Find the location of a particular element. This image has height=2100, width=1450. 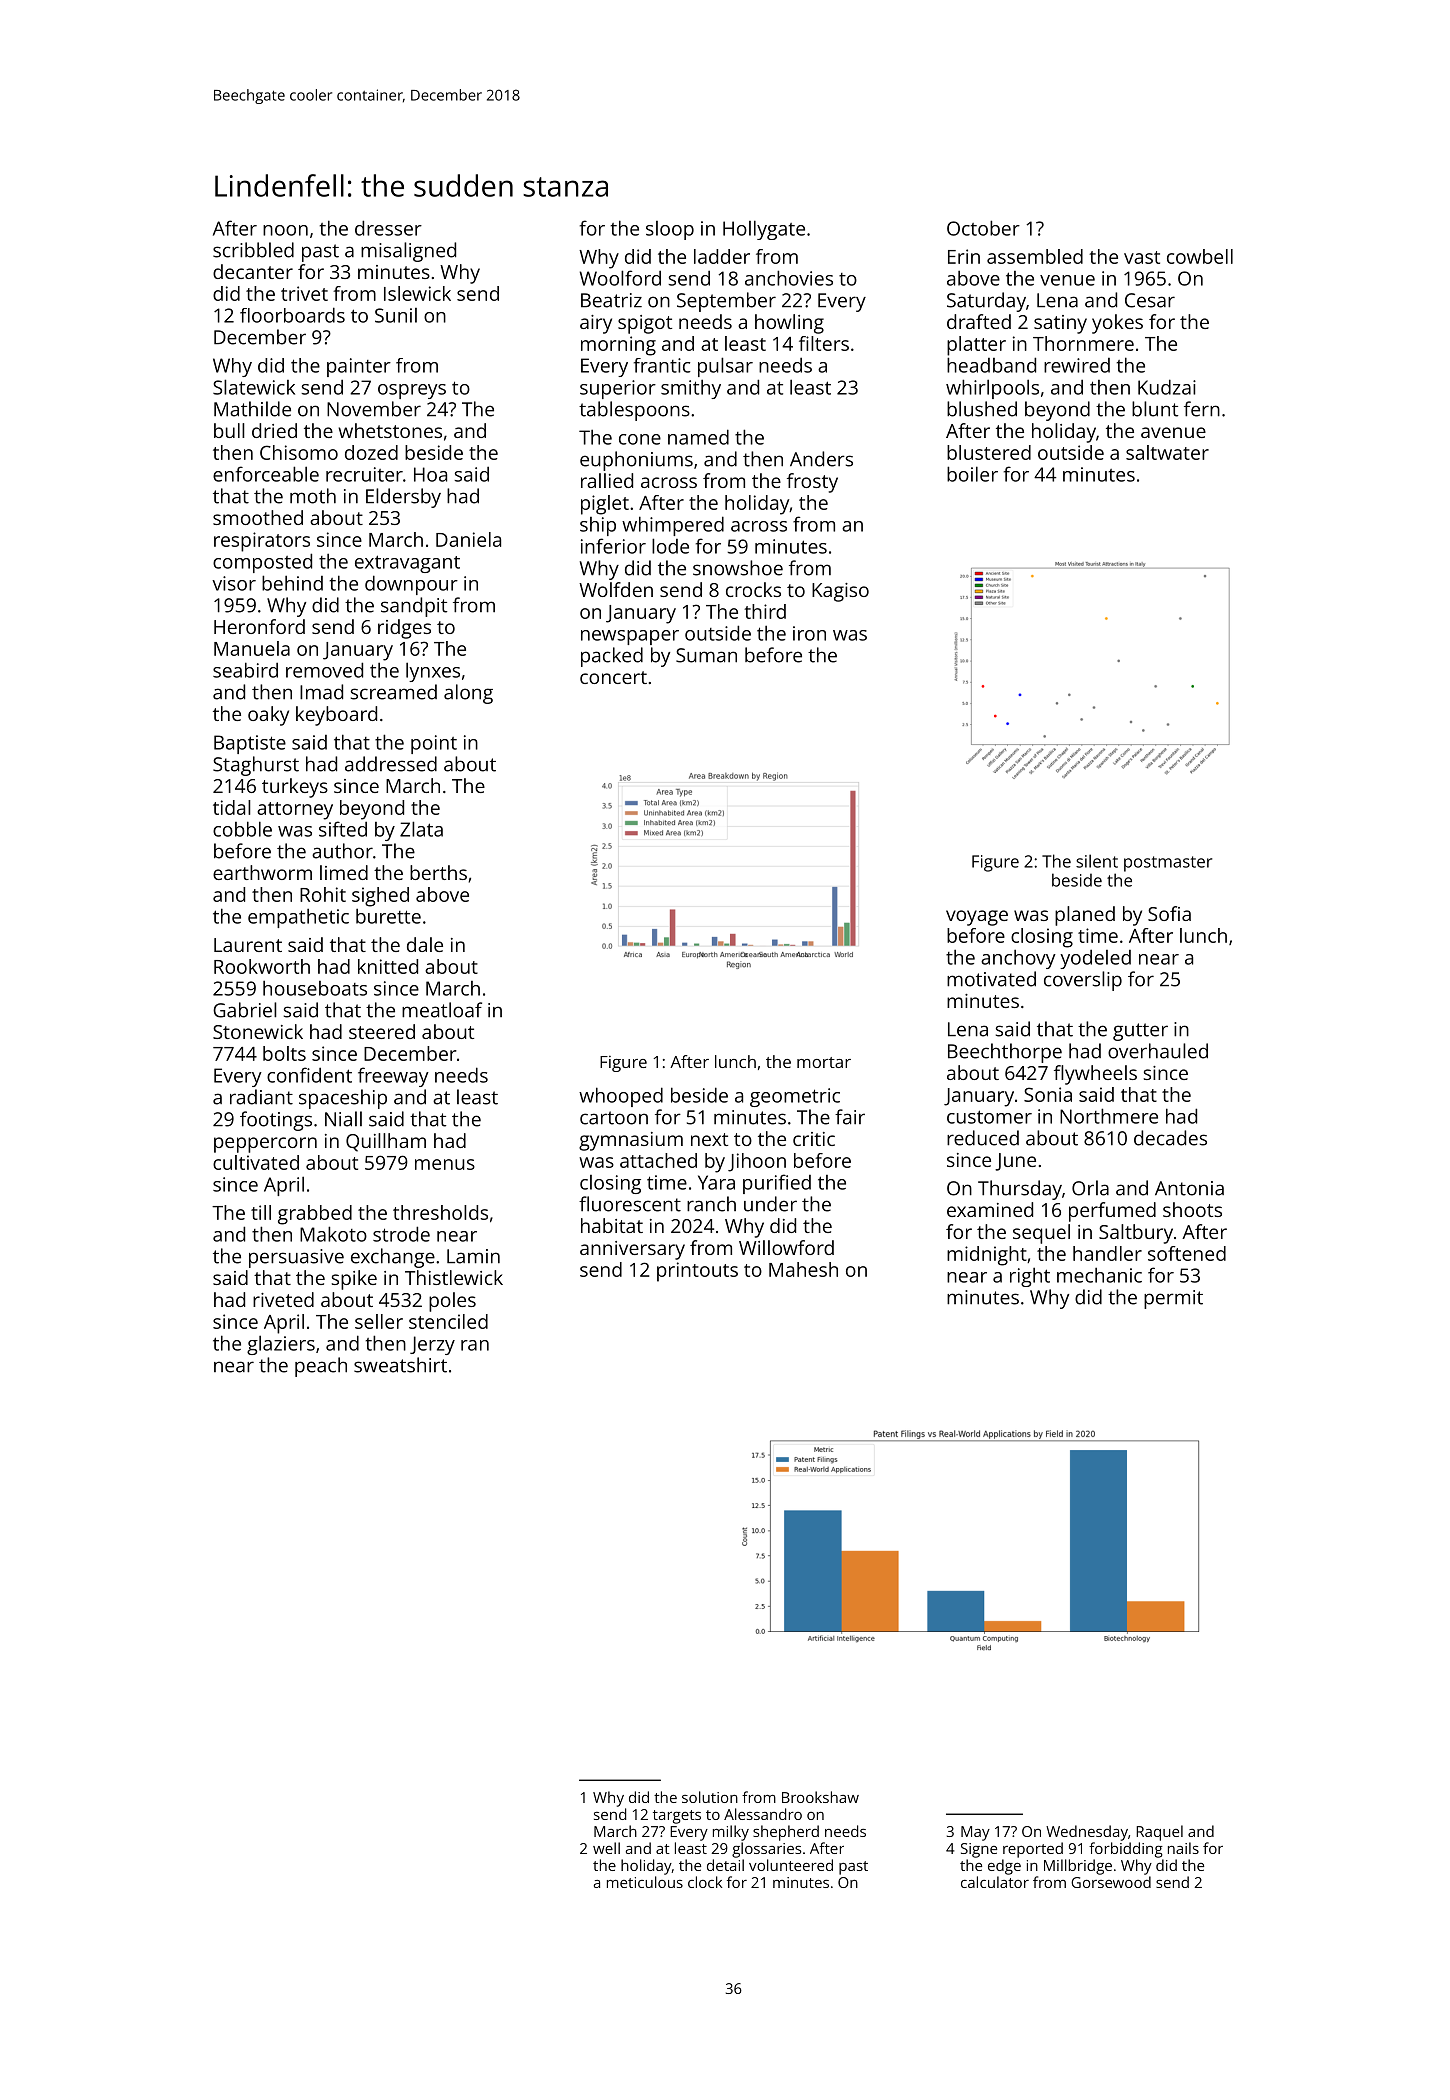

saltwater is located at coordinates (1167, 452).
